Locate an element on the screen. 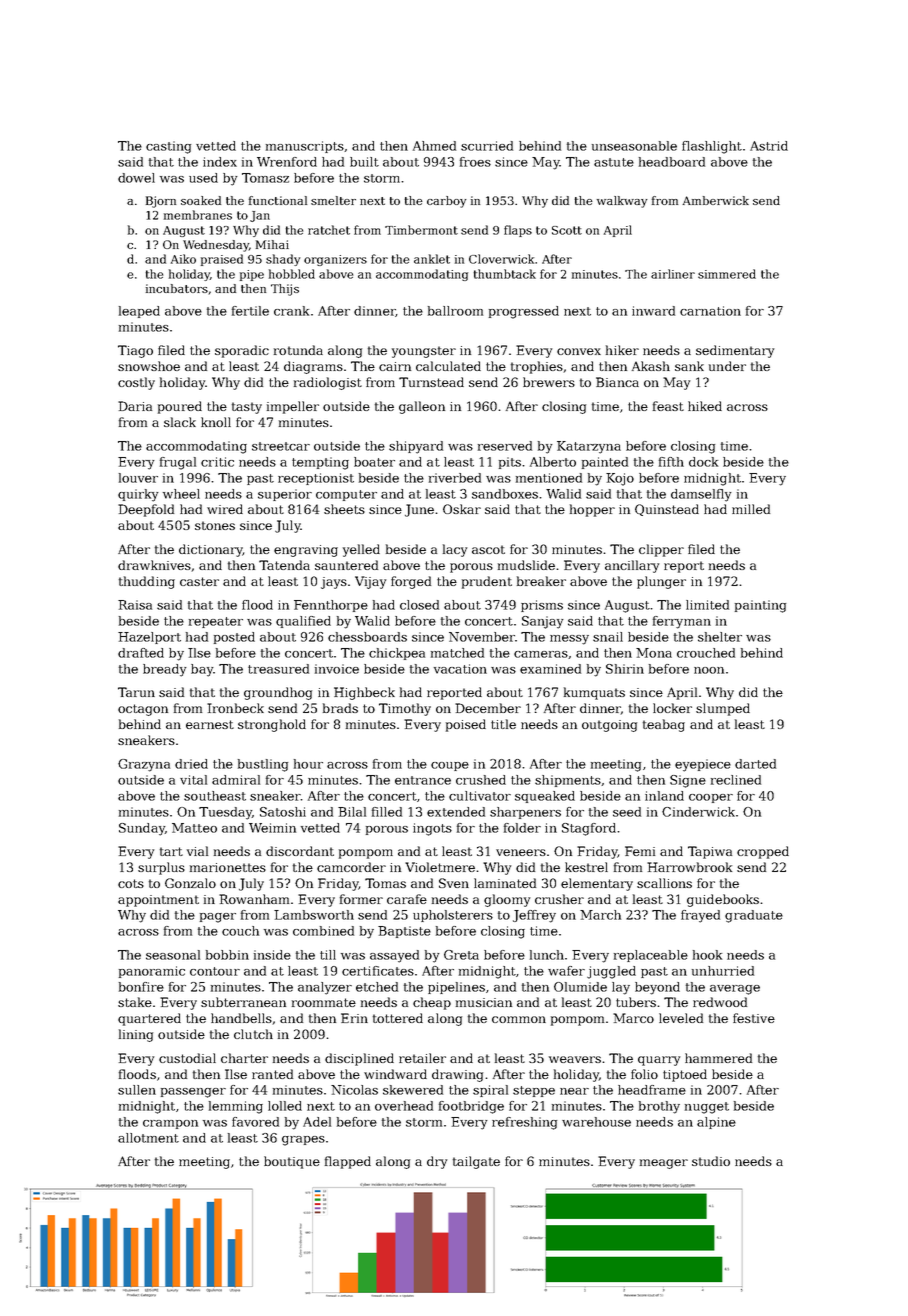 Image resolution: width=908 pixels, height=1316 pixels. casting is located at coordinates (168, 147).
